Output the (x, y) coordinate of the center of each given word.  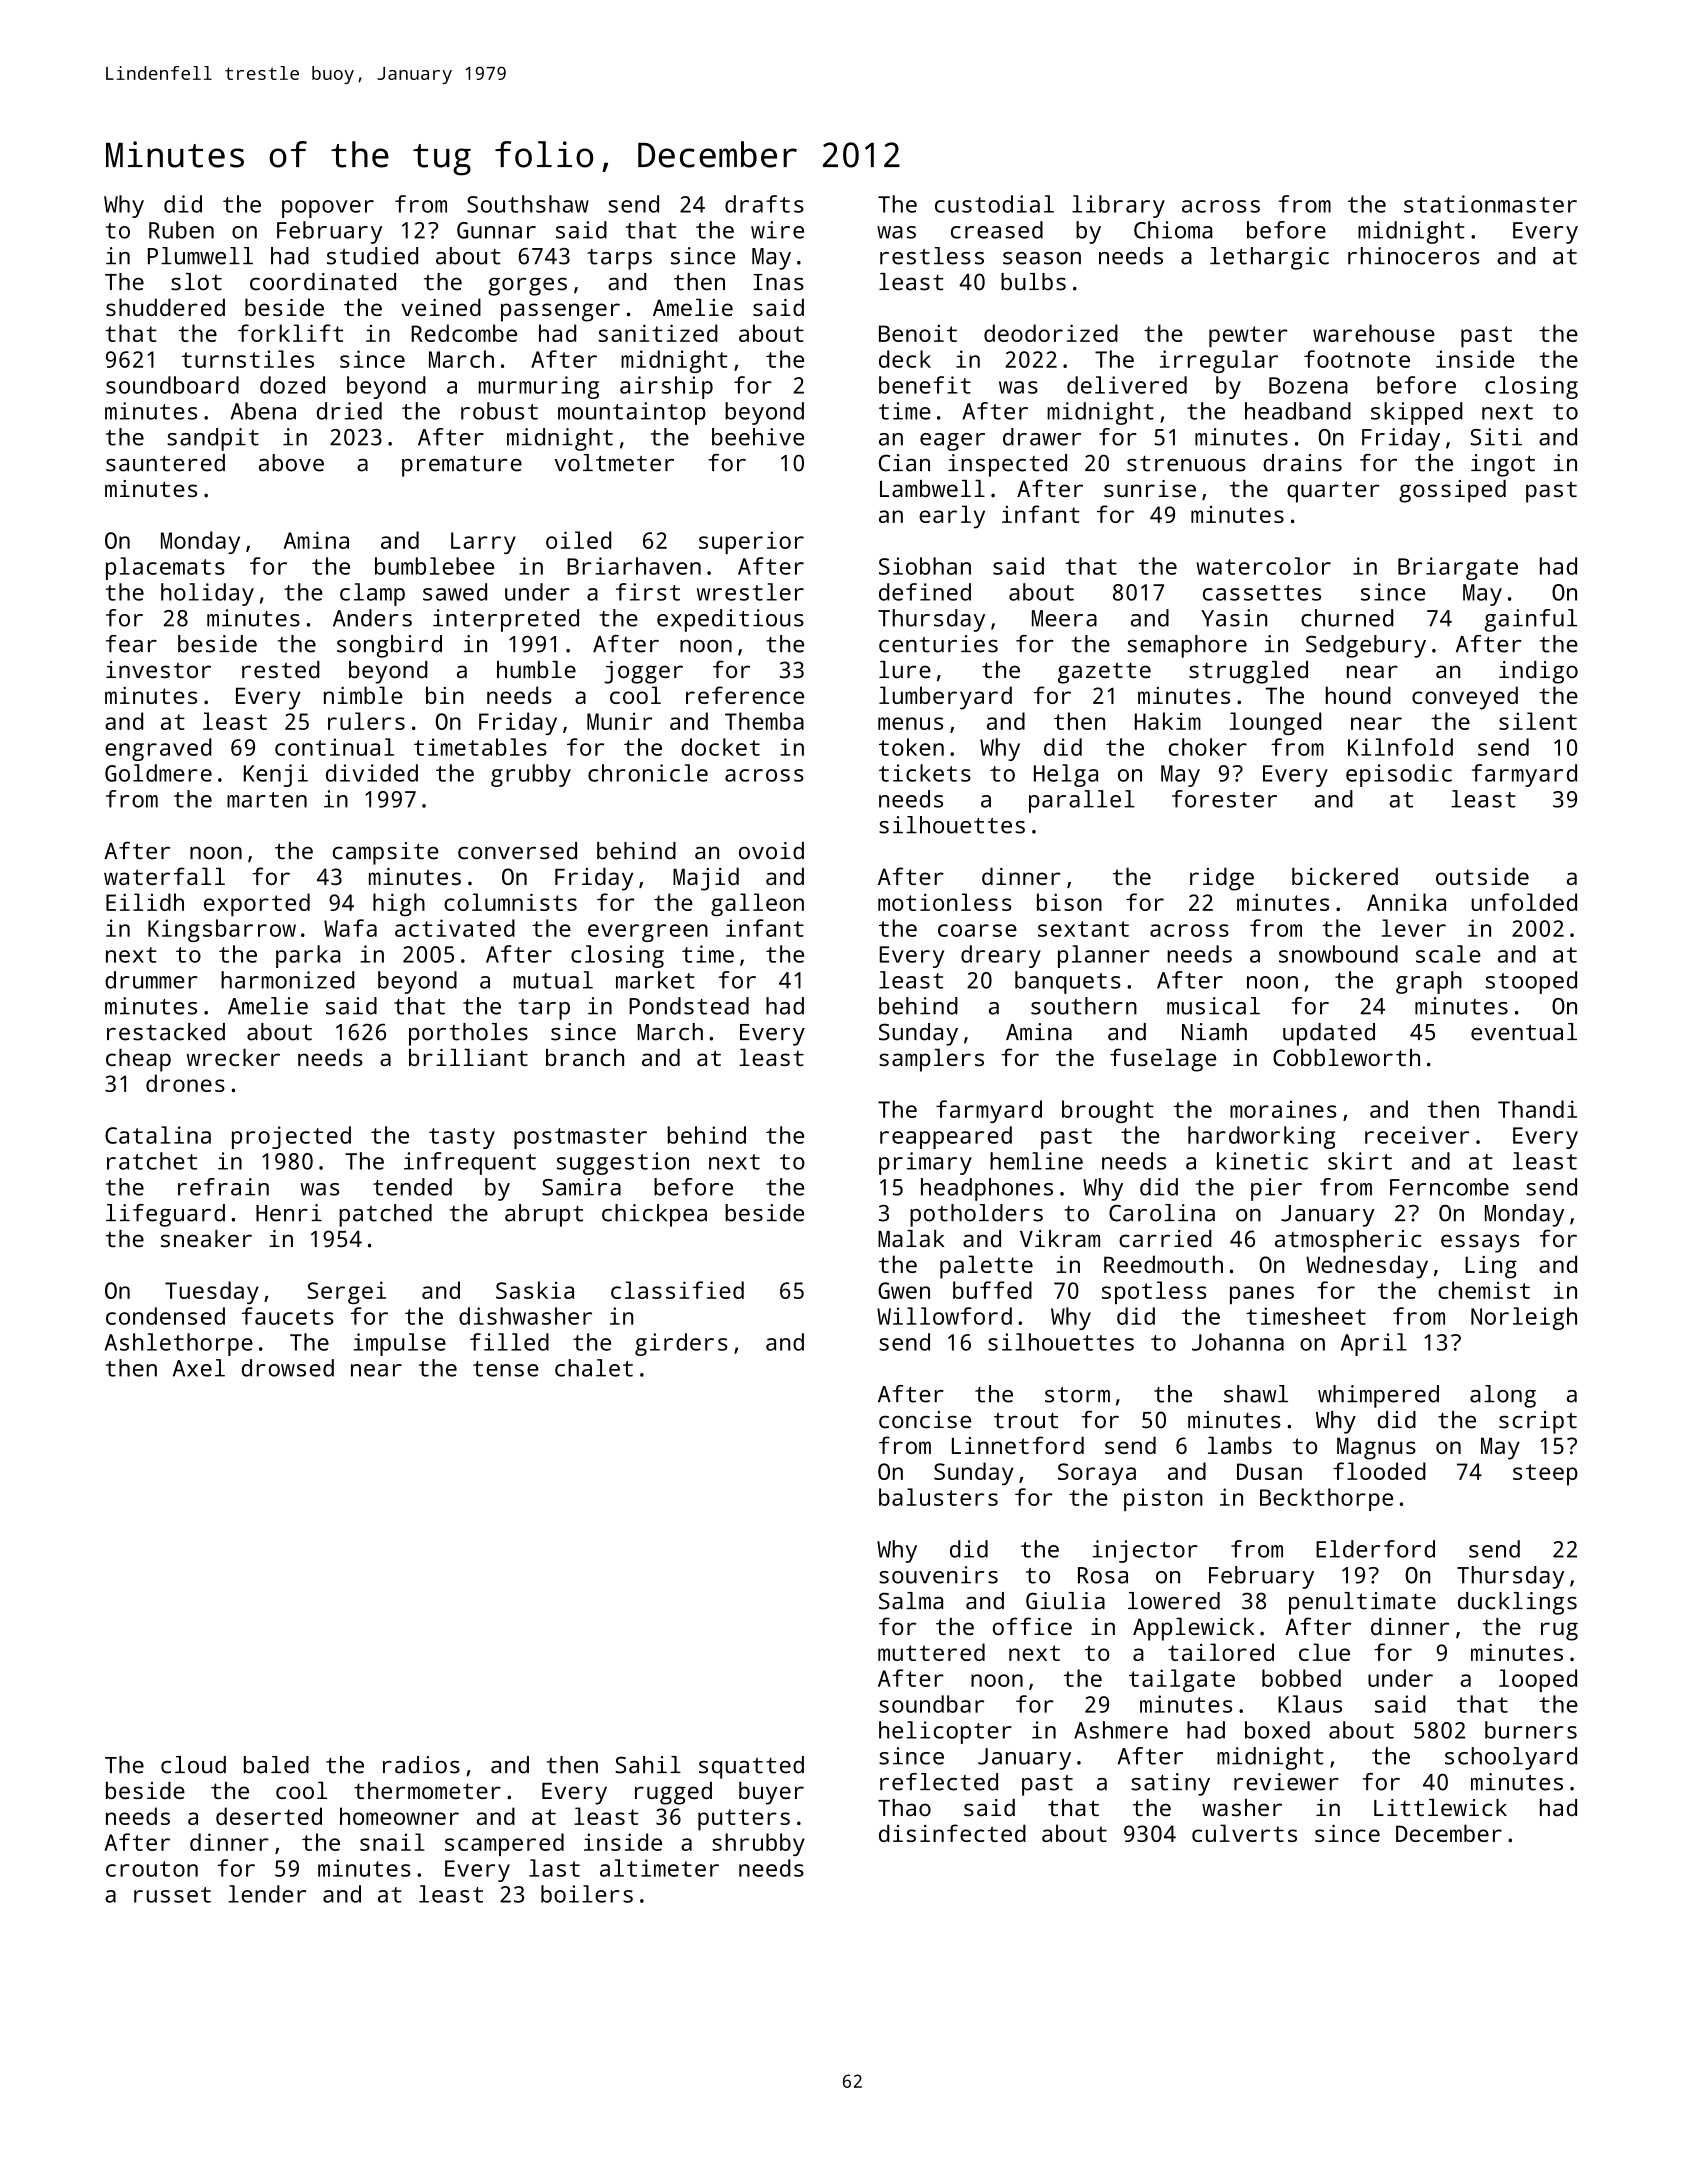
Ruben (181, 230)
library (1118, 206)
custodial (994, 204)
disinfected (952, 1833)
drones (185, 1083)
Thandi (1537, 1109)
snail (392, 1842)
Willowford (944, 1316)
